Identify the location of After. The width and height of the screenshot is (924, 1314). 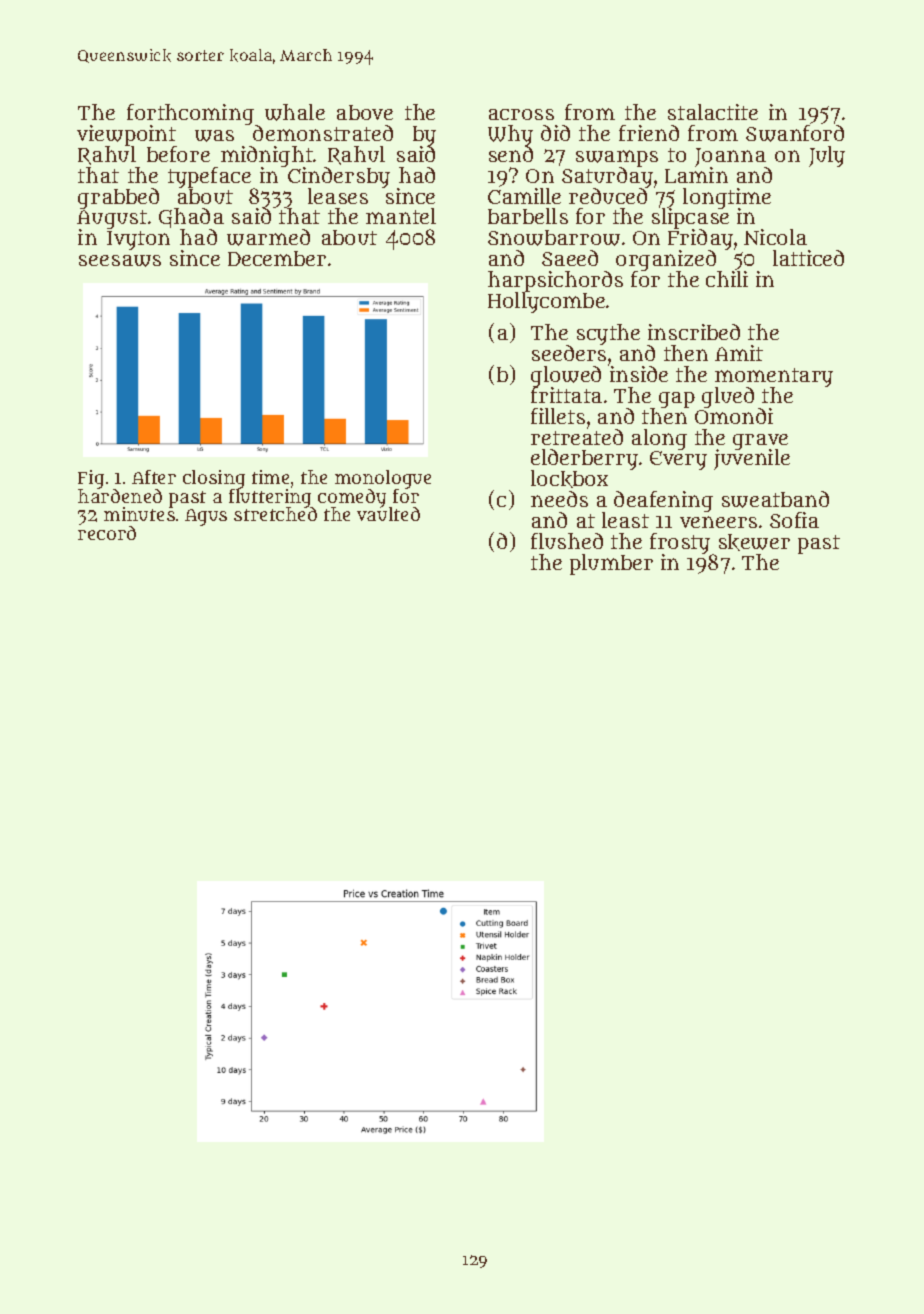
(154, 477).
